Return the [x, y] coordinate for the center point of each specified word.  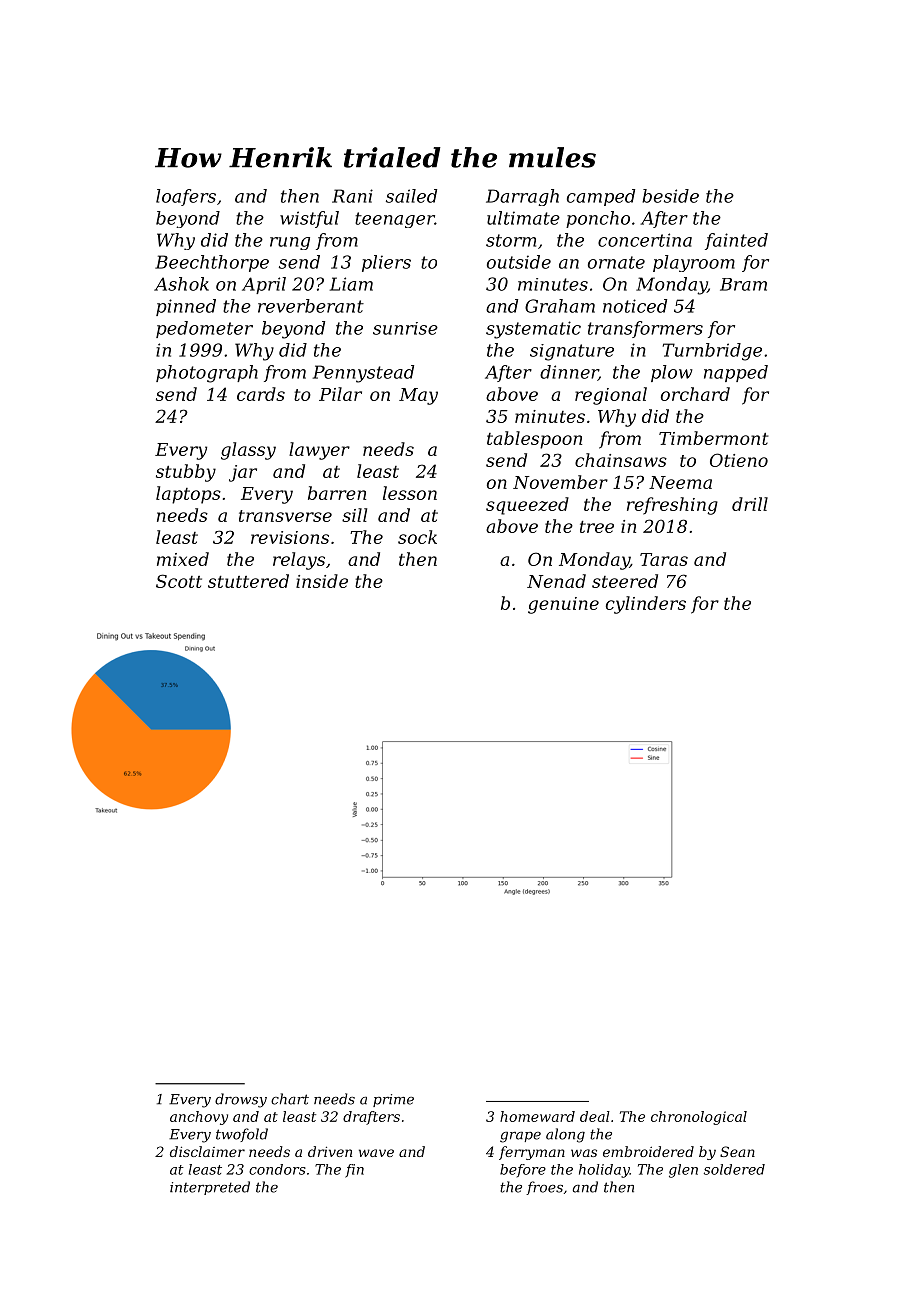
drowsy [241, 1100]
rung [290, 243]
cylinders [646, 605]
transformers [645, 329]
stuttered [248, 581]
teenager [395, 220]
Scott [179, 581]
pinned [186, 307]
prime [393, 1100]
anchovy [199, 1118]
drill [750, 504]
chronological [699, 1118]
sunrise [405, 328]
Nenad [556, 581]
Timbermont [713, 438]
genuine [563, 605]
